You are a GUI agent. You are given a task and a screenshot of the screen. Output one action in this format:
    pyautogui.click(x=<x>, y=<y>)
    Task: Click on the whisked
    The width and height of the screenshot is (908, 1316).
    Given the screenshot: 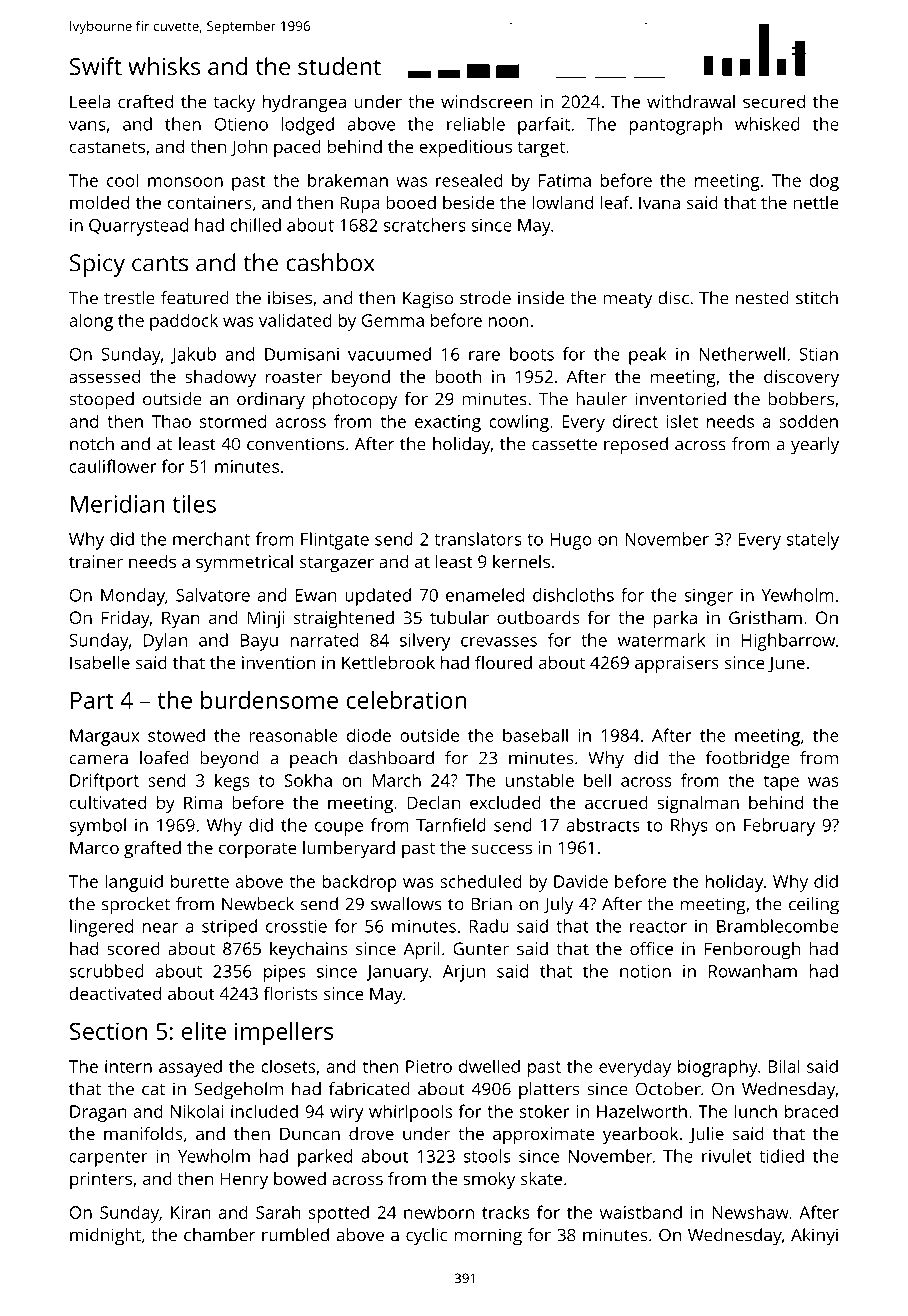 What is the action you would take?
    pyautogui.click(x=767, y=124)
